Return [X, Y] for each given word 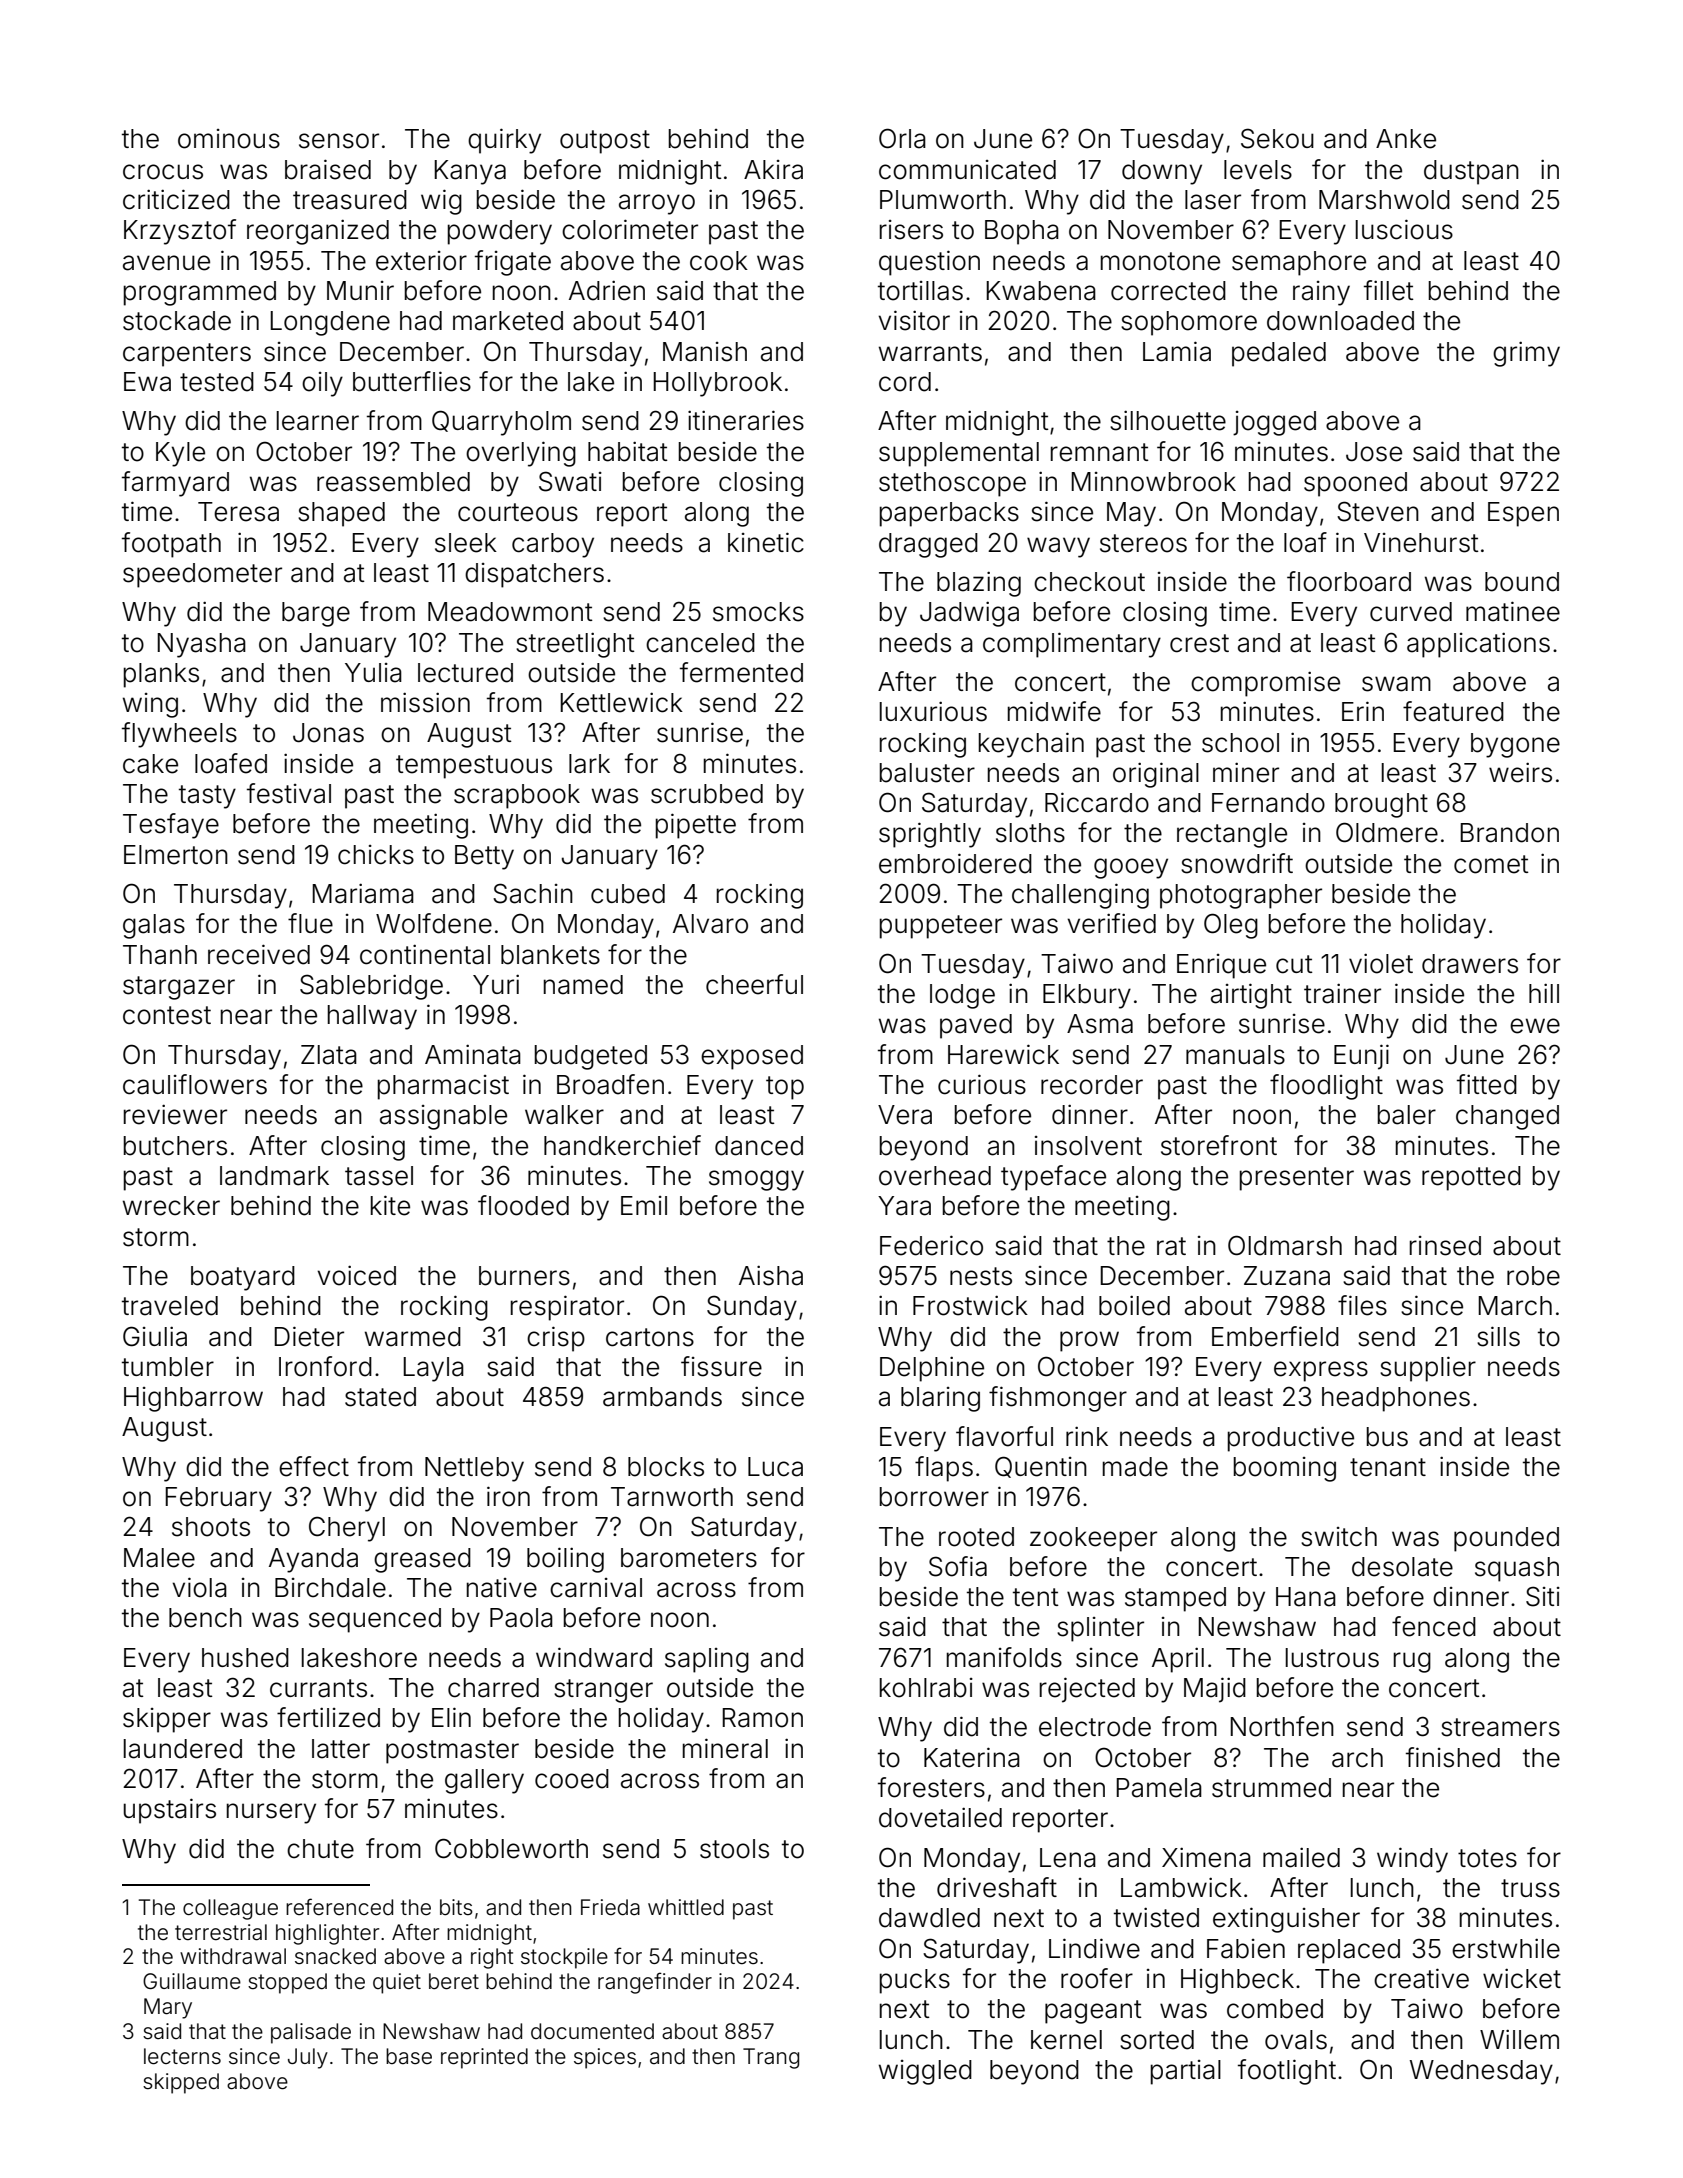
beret [454, 1981]
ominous [229, 139]
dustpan [1471, 172]
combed [1275, 2009]
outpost [605, 142]
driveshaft [997, 1887]
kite [390, 1205]
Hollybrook [717, 384]
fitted [1487, 1084]
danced [759, 1146]
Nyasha [201, 645]
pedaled [1279, 354]
